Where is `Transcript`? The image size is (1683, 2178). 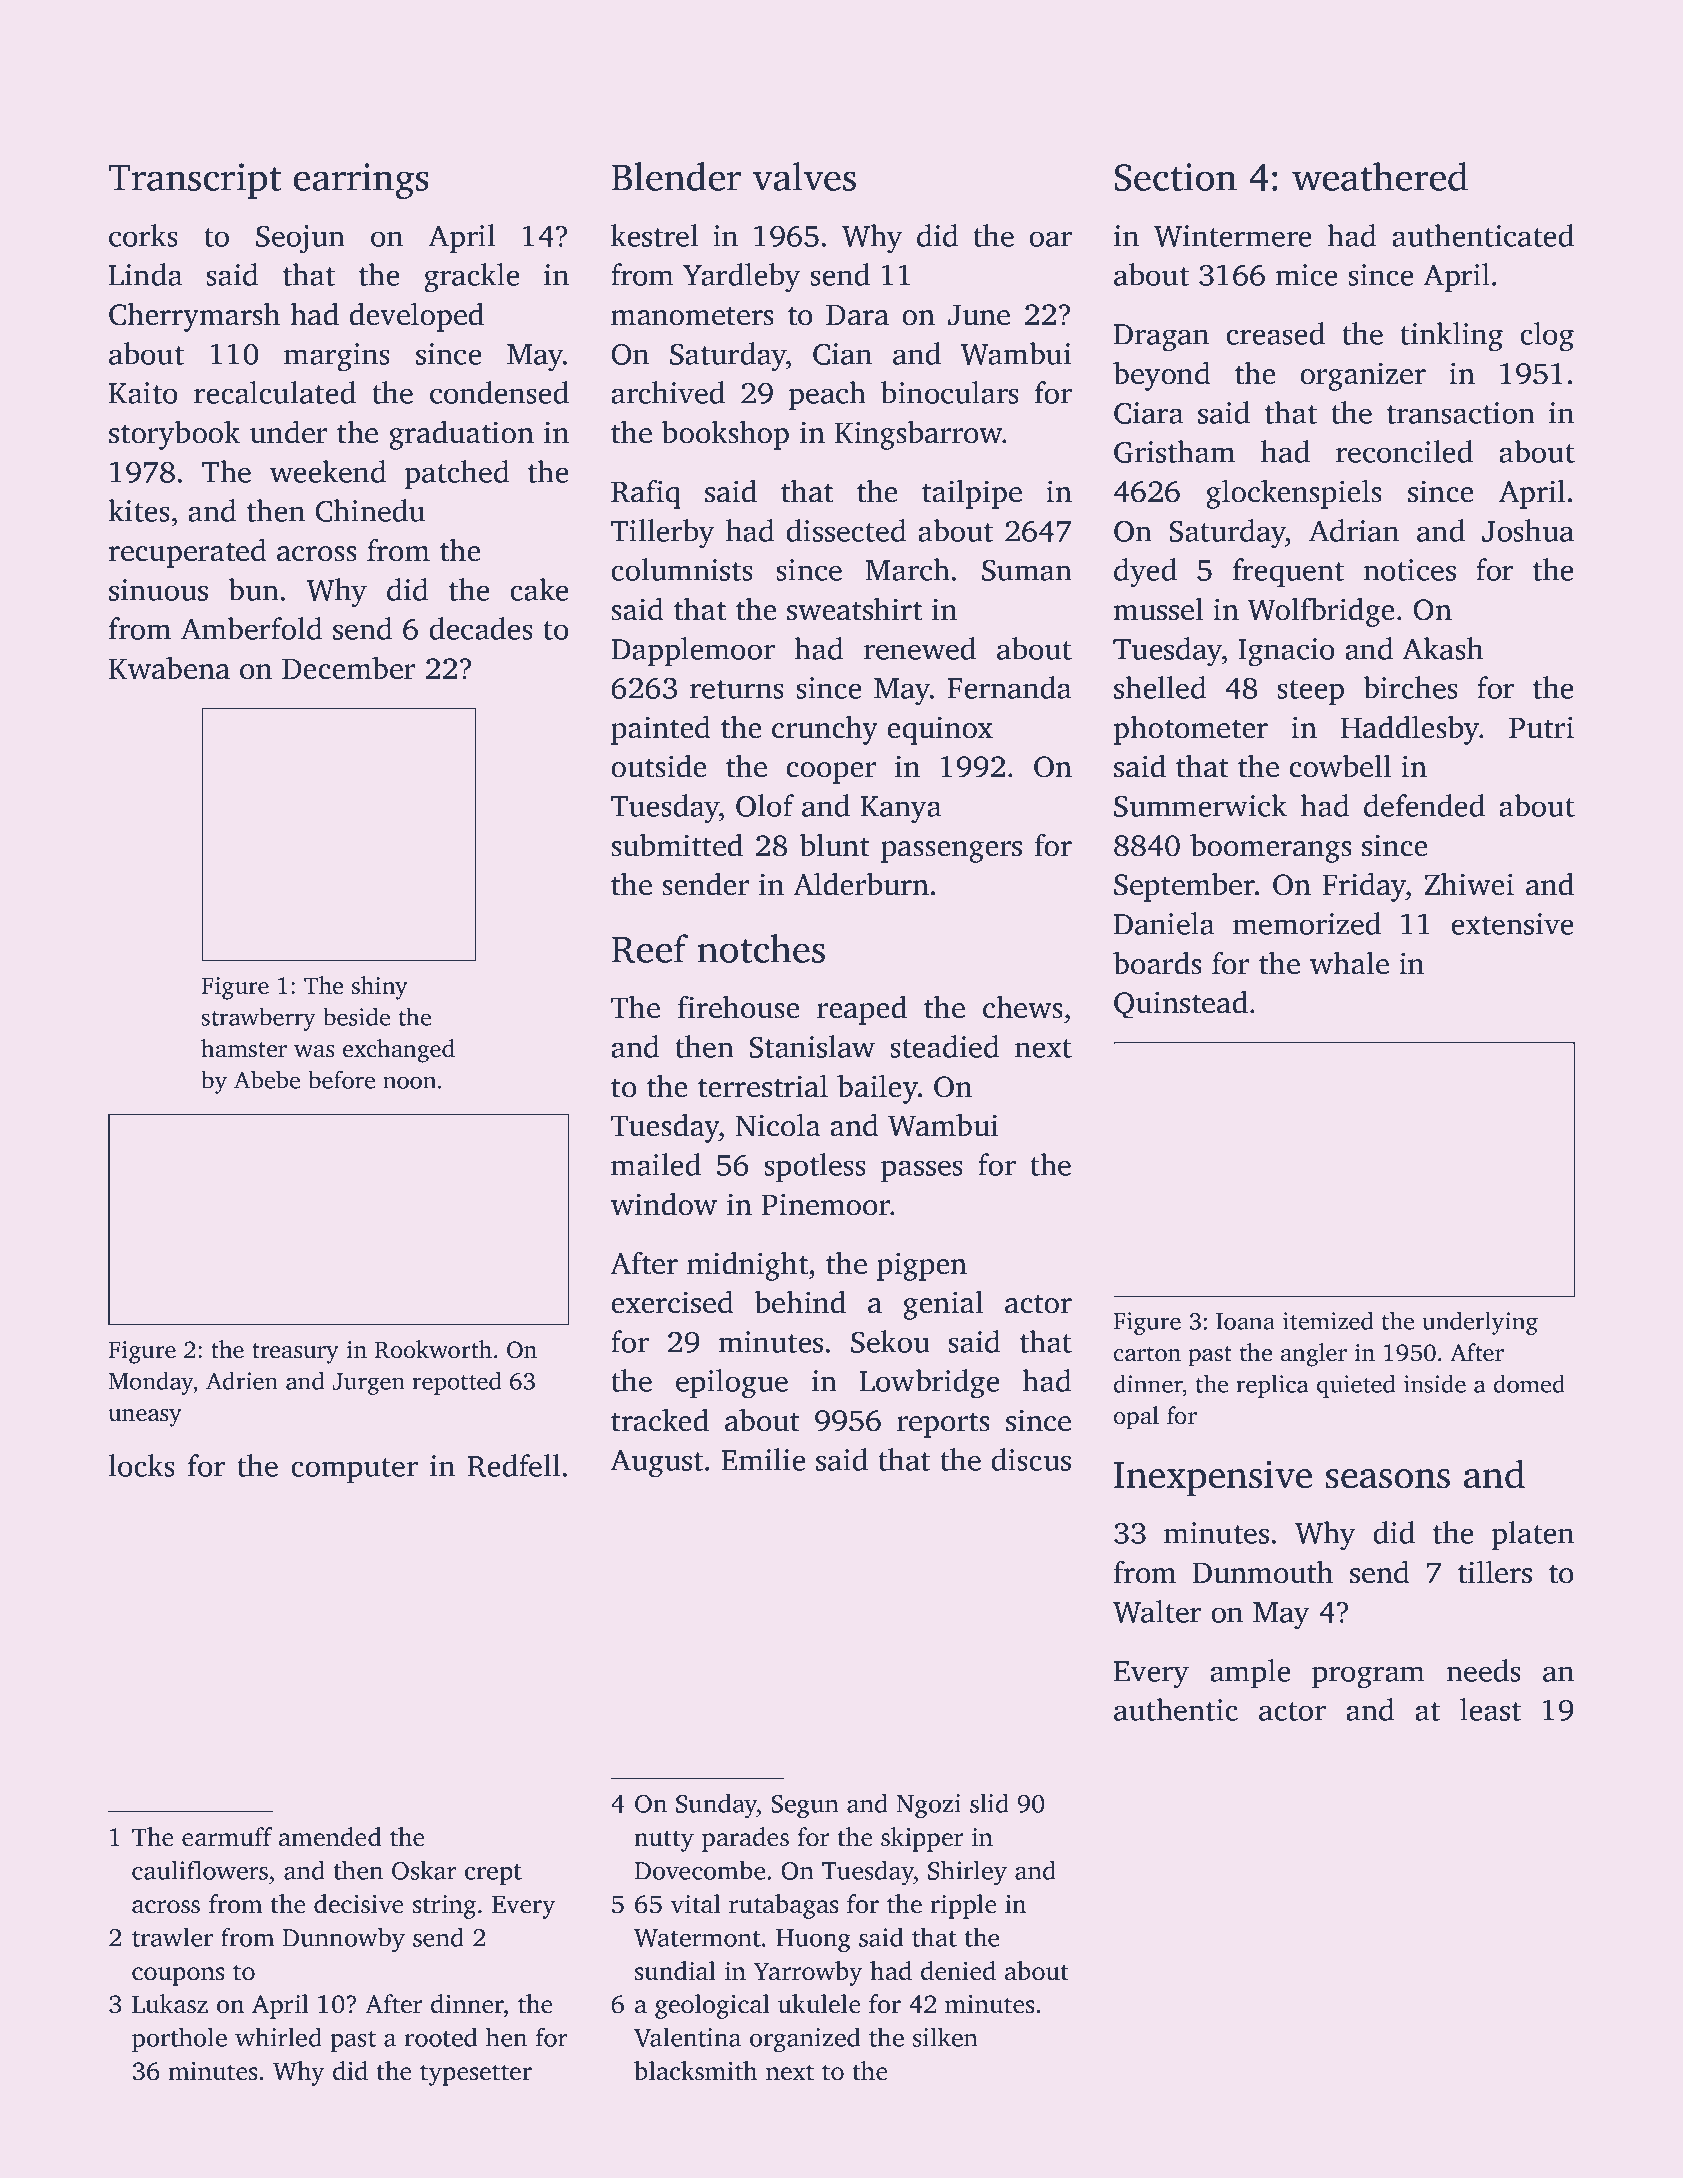 Transcript is located at coordinates (194, 181).
